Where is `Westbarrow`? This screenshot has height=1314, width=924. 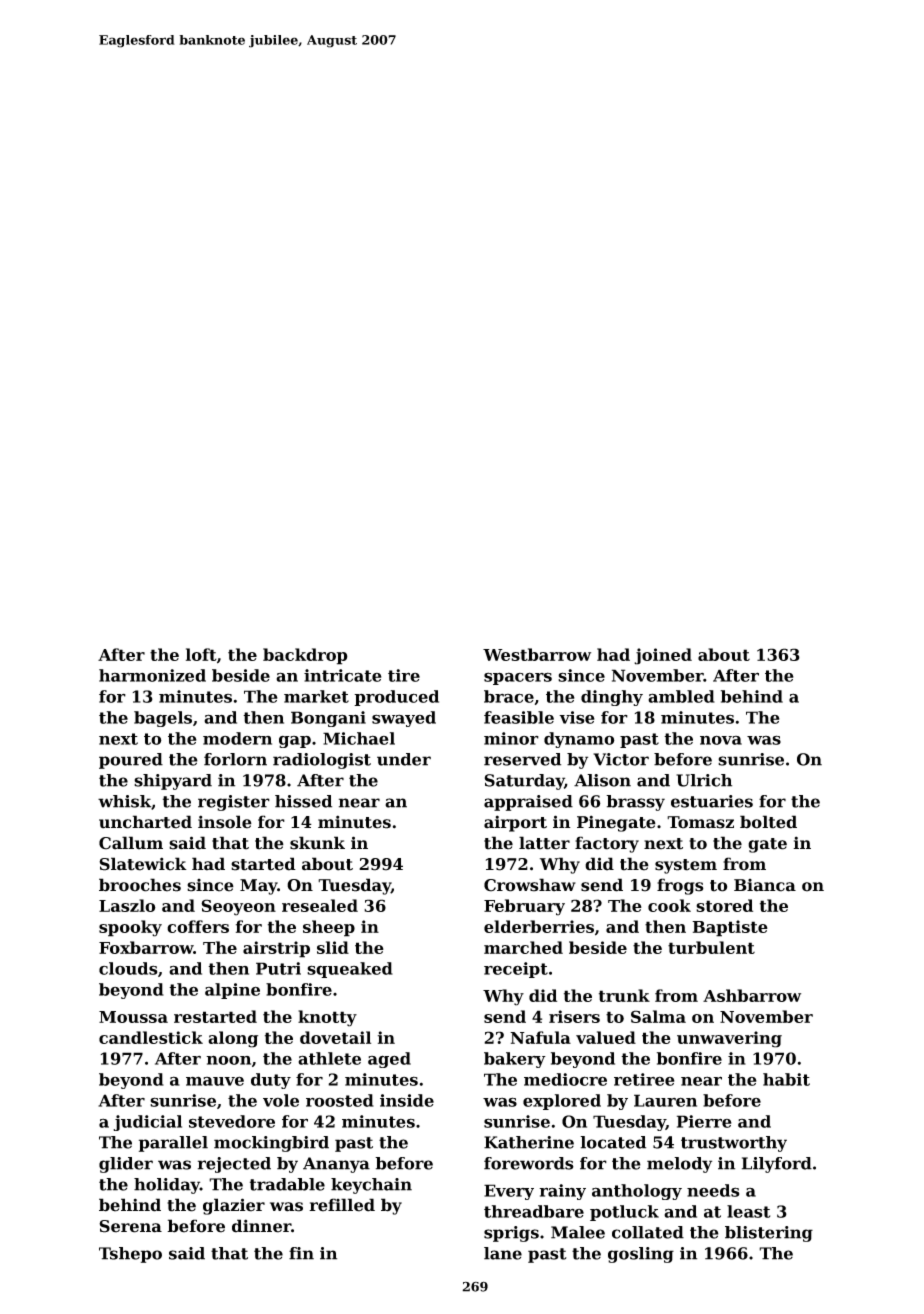
Westbarrow is located at coordinates (537, 654).
